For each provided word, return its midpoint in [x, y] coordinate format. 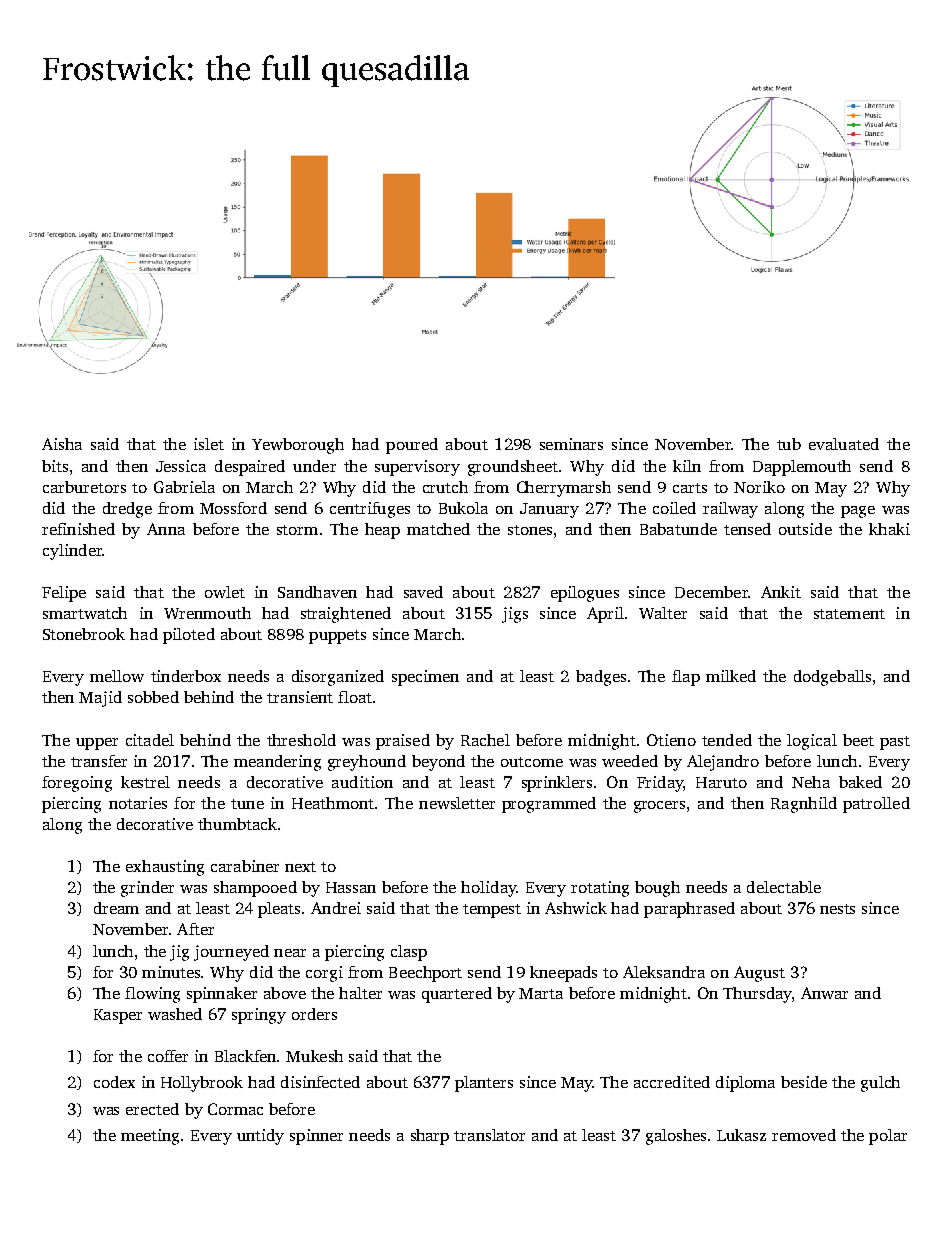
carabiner [245, 866]
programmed [549, 805]
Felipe [64, 594]
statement [849, 614]
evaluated [844, 444]
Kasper [118, 1016]
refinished [78, 529]
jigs [515, 615]
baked [860, 782]
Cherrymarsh [564, 489]
